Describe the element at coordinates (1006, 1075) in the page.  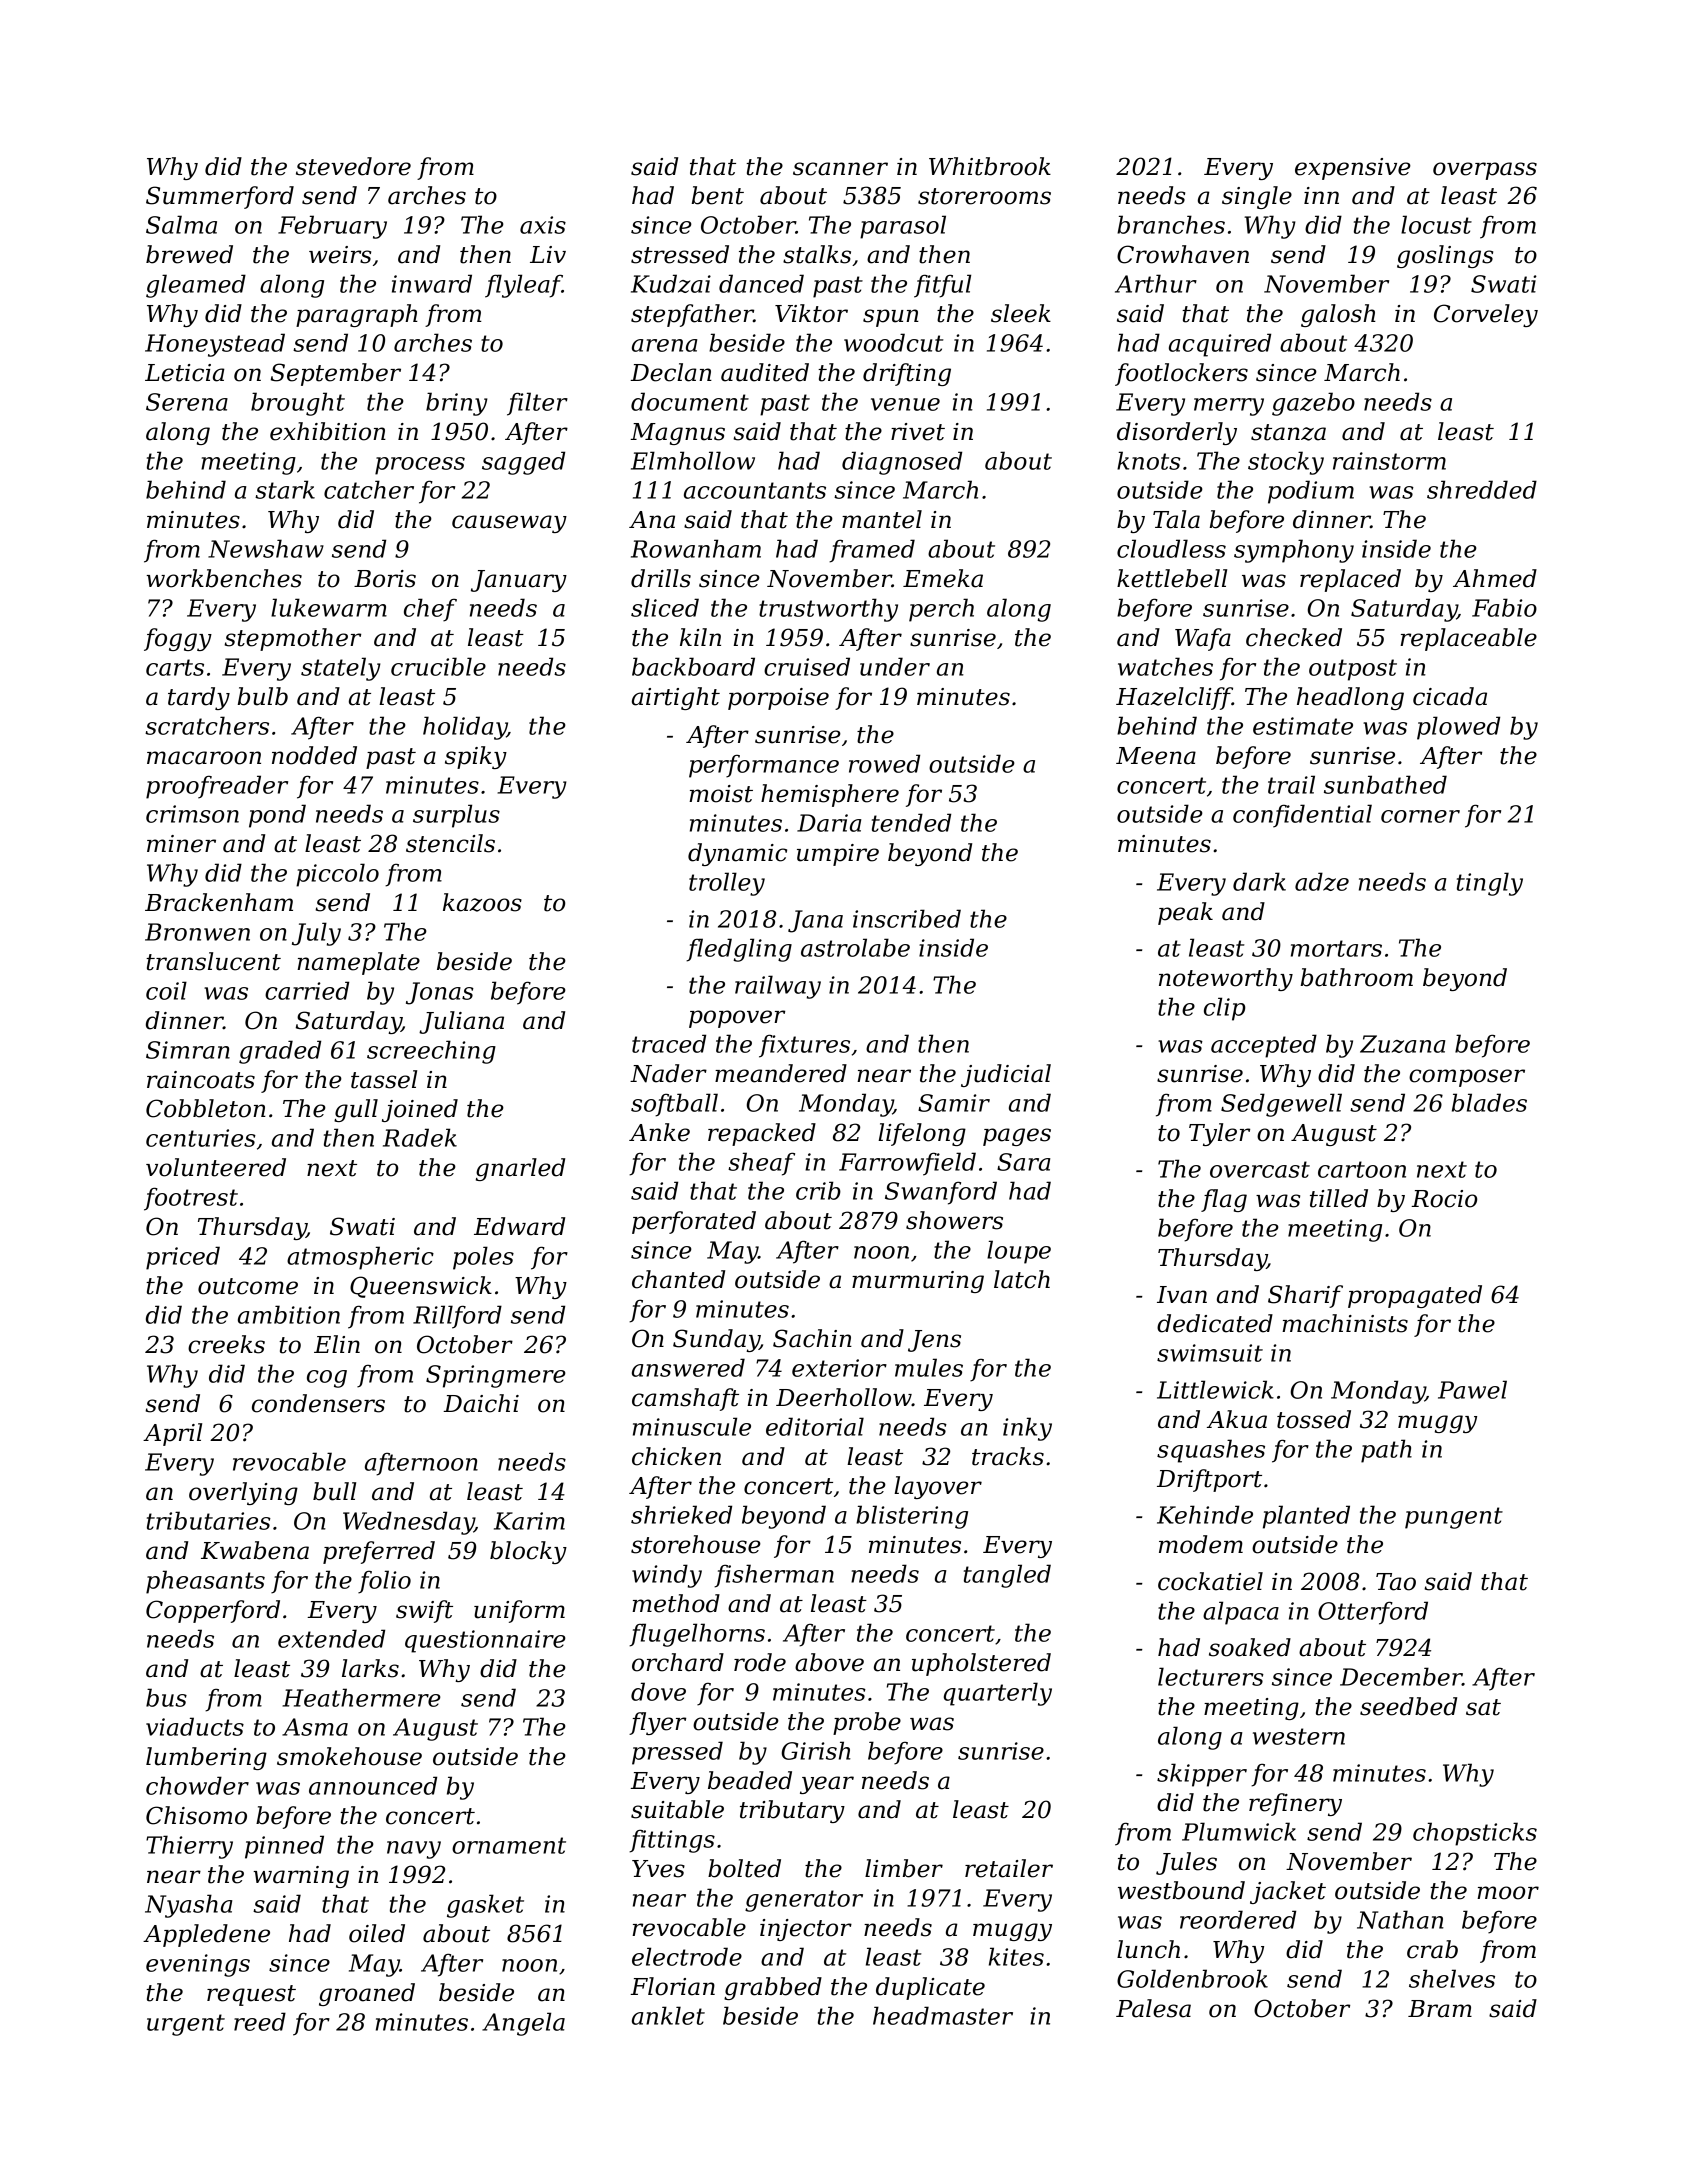
I see `judicial` at that location.
